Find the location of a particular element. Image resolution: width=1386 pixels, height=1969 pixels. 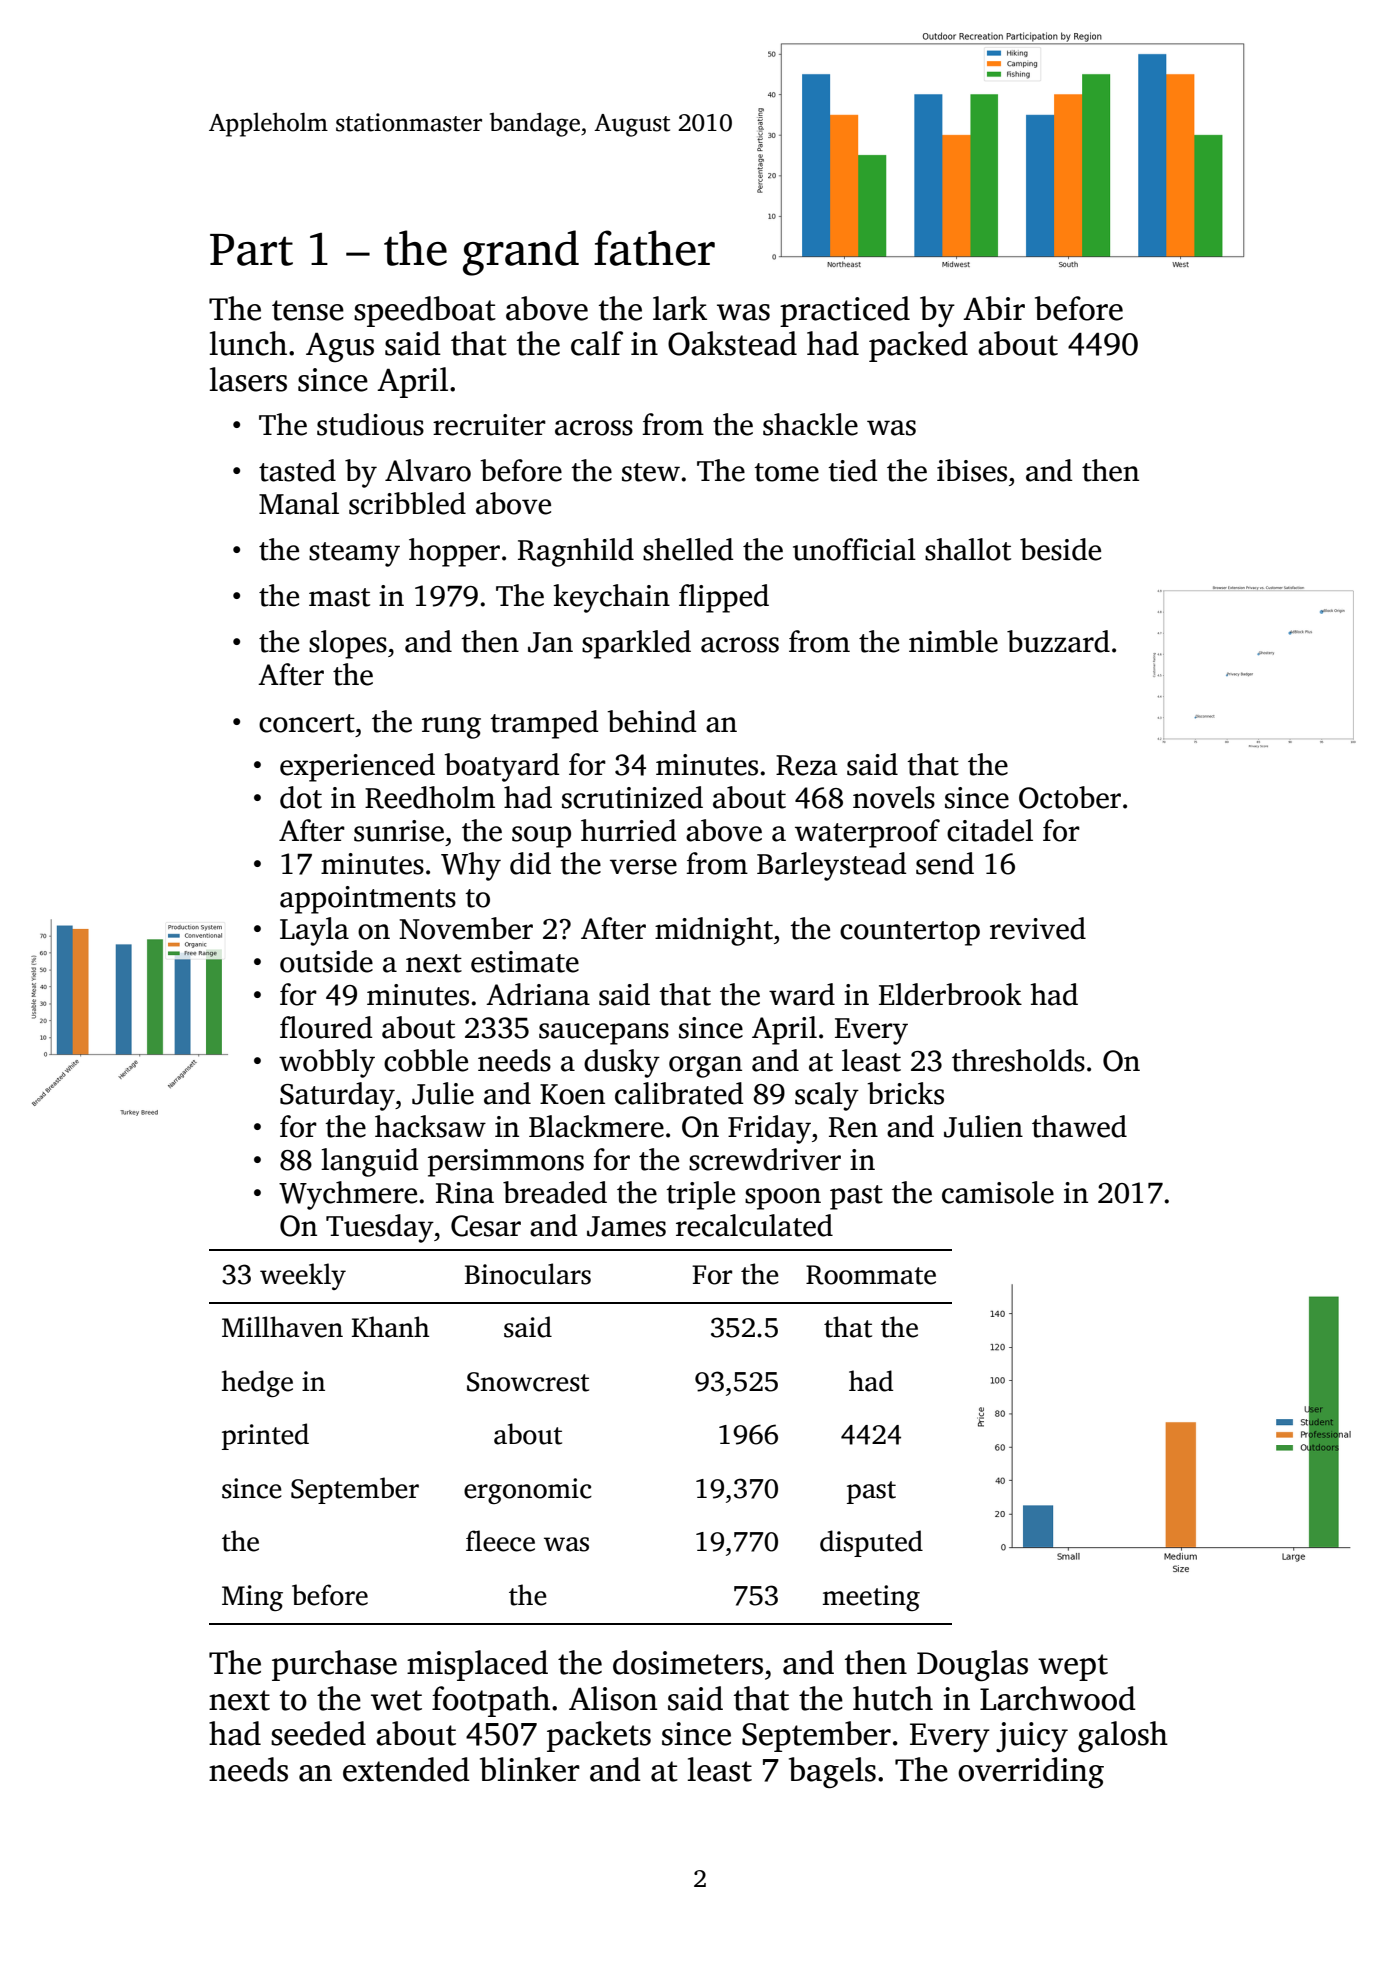

purchase is located at coordinates (334, 1665).
